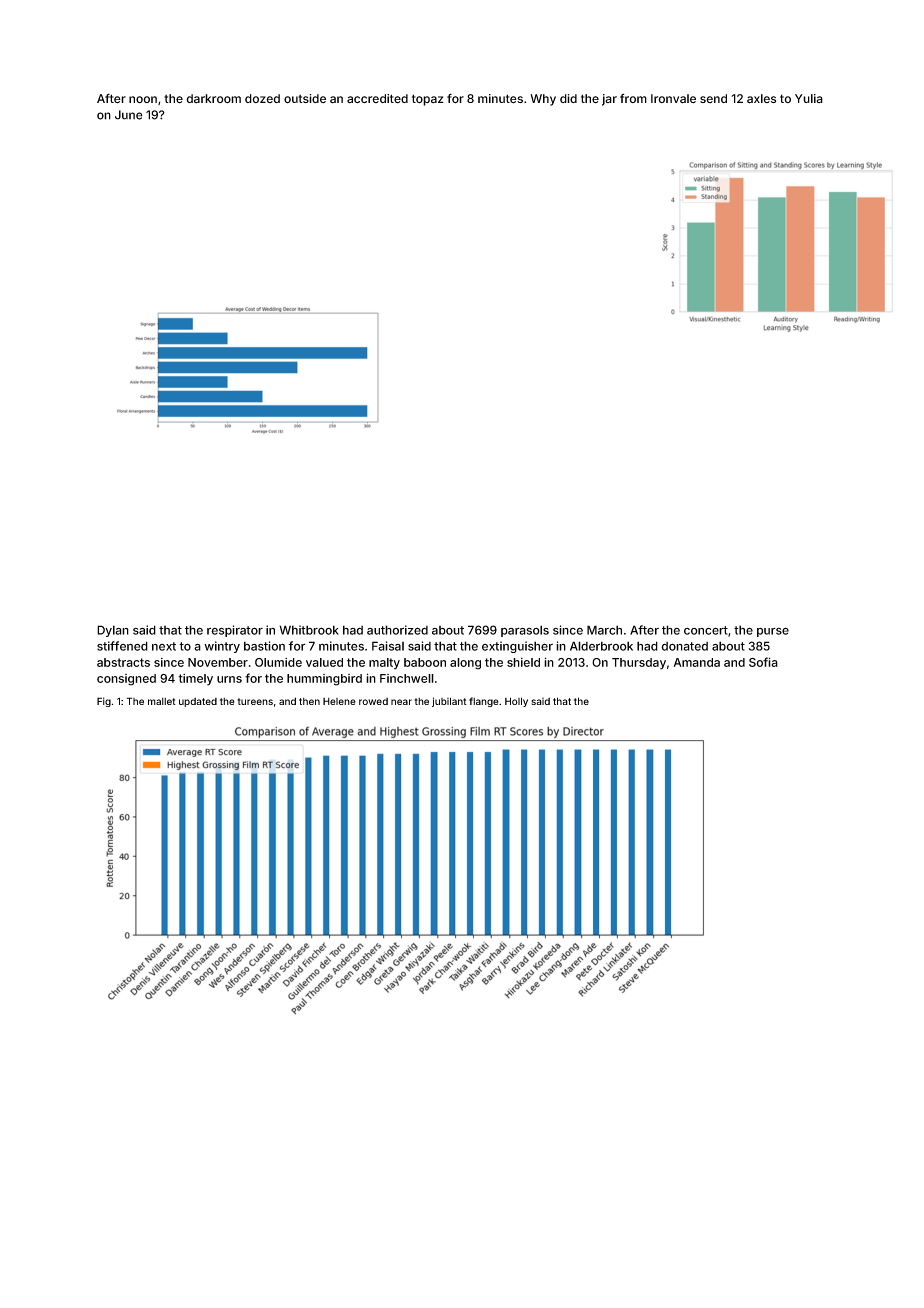 The height and width of the screenshot is (1308, 924). I want to click on Dylan, so click(113, 631).
